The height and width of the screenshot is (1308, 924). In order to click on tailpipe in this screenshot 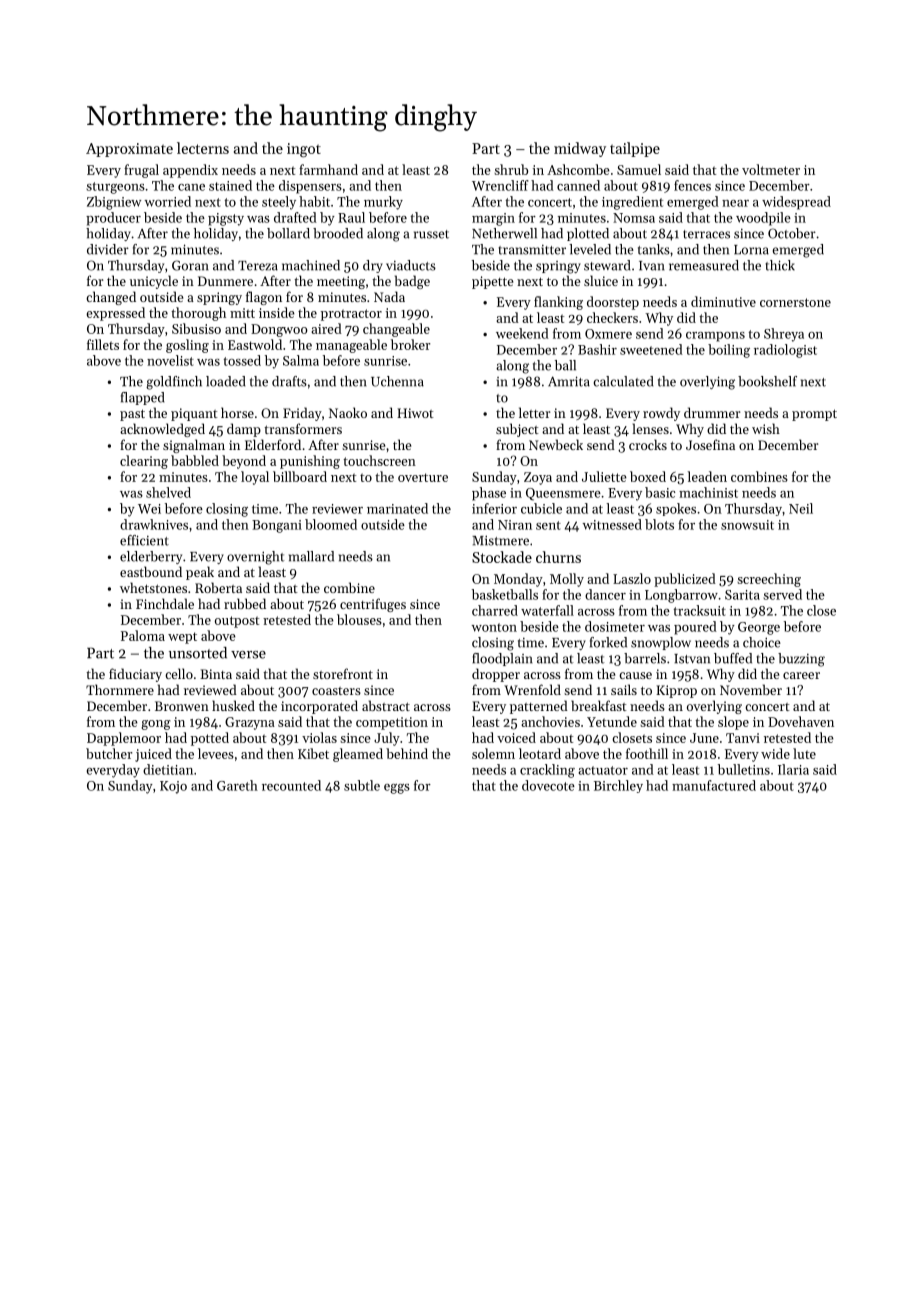, I will do `click(635, 149)`.
